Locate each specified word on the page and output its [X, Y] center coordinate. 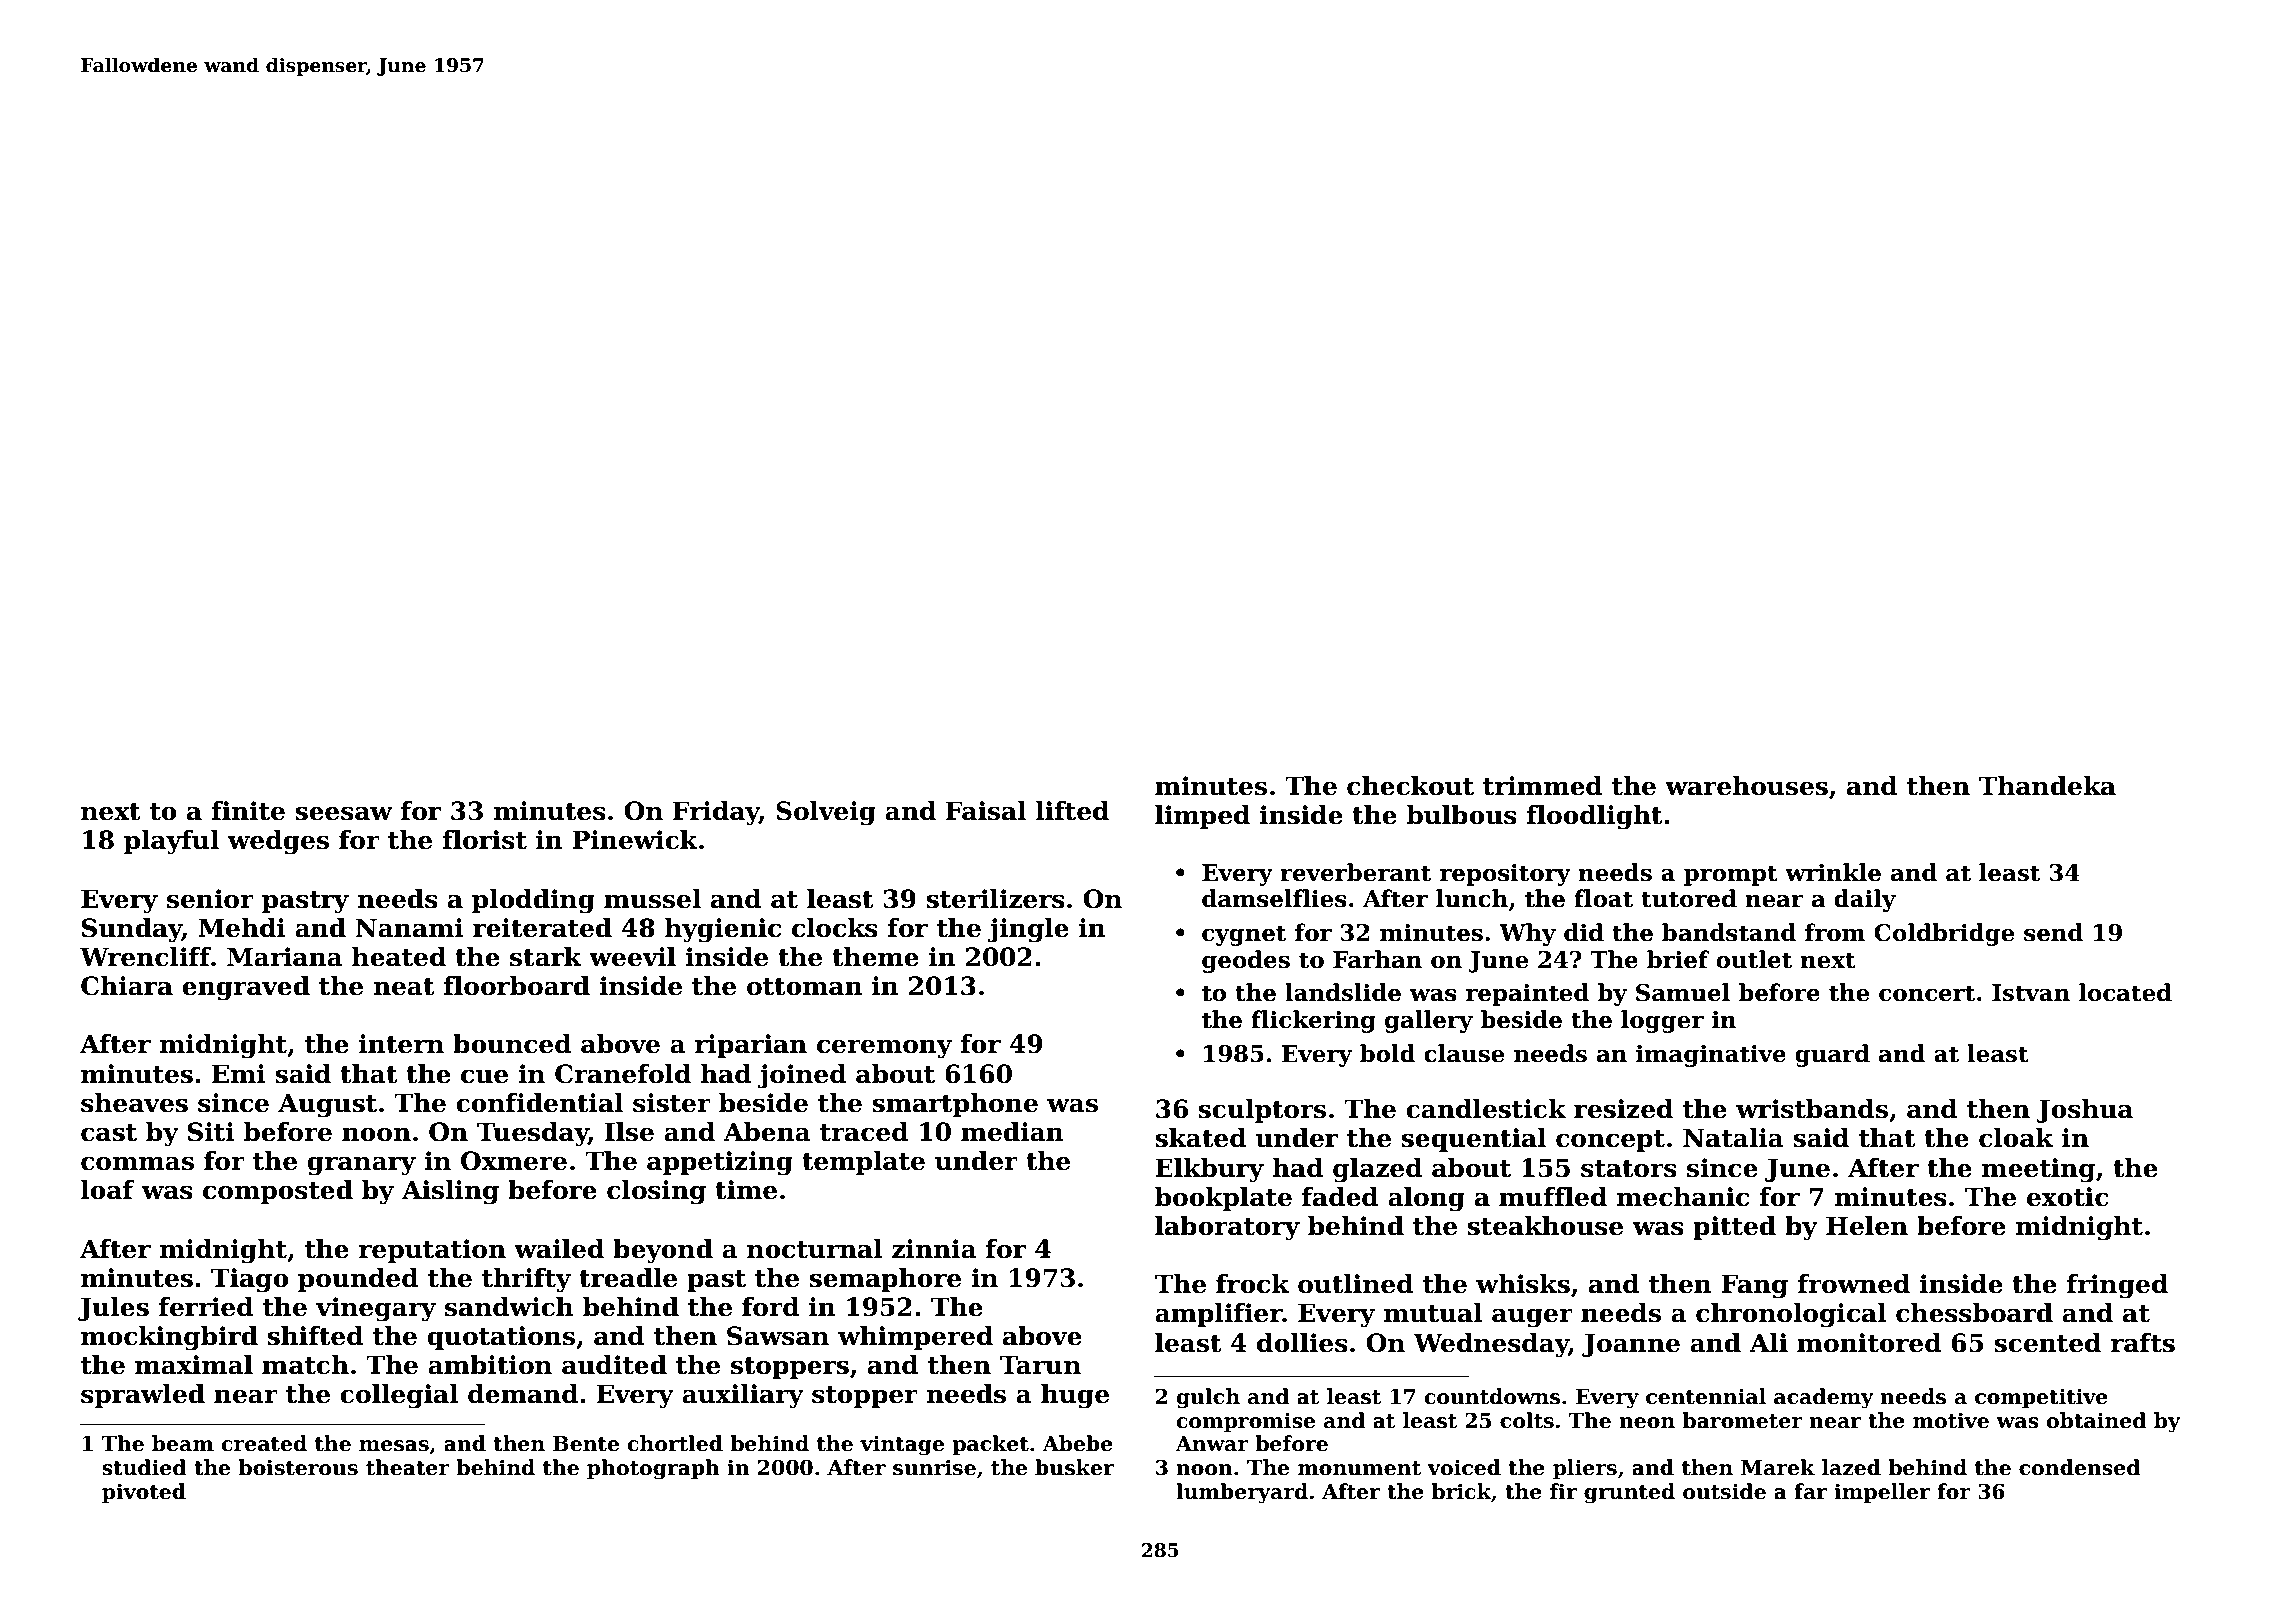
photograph [653, 1469]
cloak [2016, 1138]
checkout [1410, 786]
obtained [2096, 1420]
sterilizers [995, 899]
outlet [1754, 959]
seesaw [344, 813]
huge [1075, 1396]
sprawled [143, 1396]
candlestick [1486, 1109]
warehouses [1746, 786]
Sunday [132, 930]
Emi [239, 1073]
